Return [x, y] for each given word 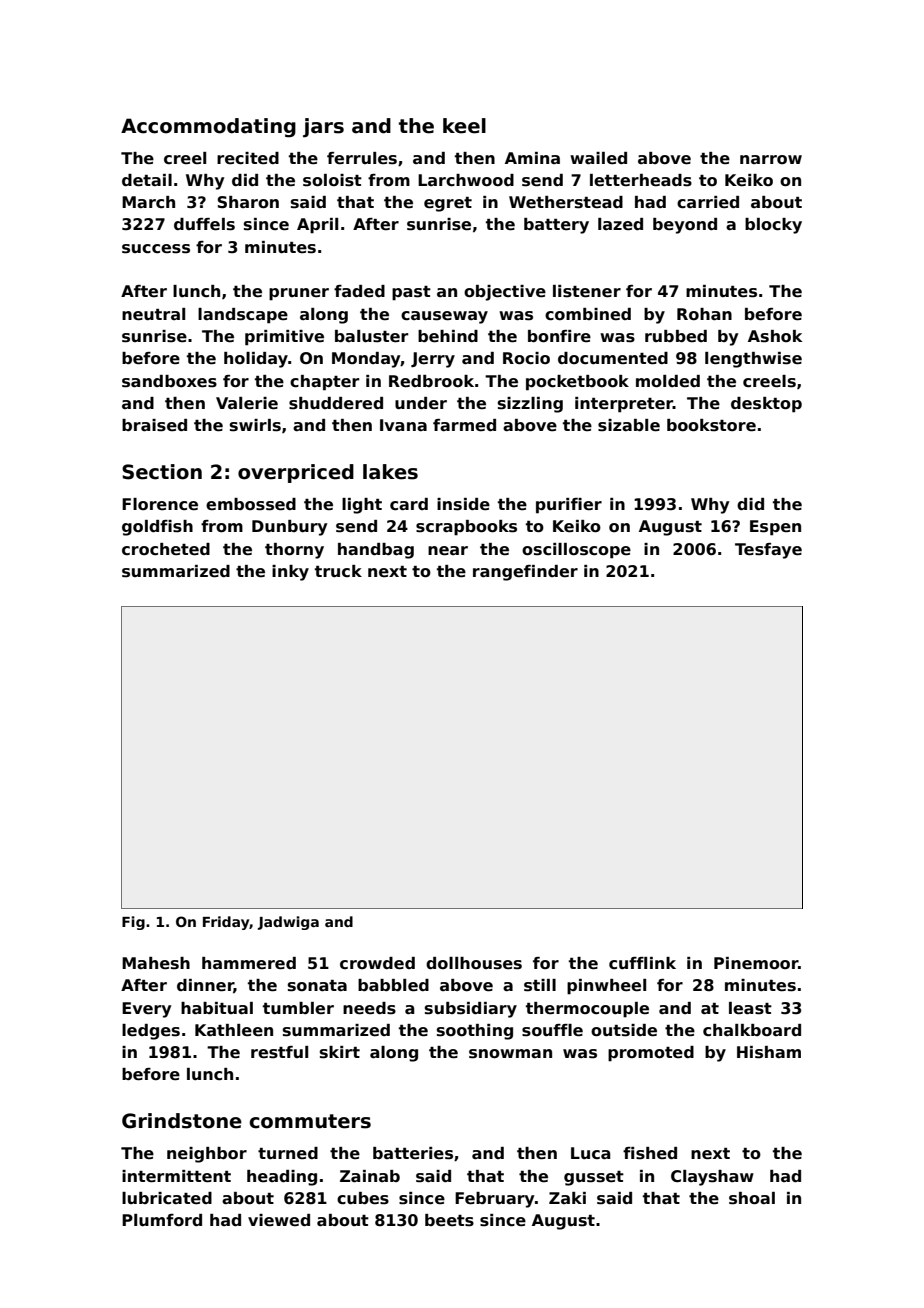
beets [449, 1220]
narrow [771, 159]
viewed [279, 1220]
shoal [752, 1198]
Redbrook [431, 381]
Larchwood [466, 180]
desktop [766, 405]
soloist [332, 180]
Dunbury [289, 528]
